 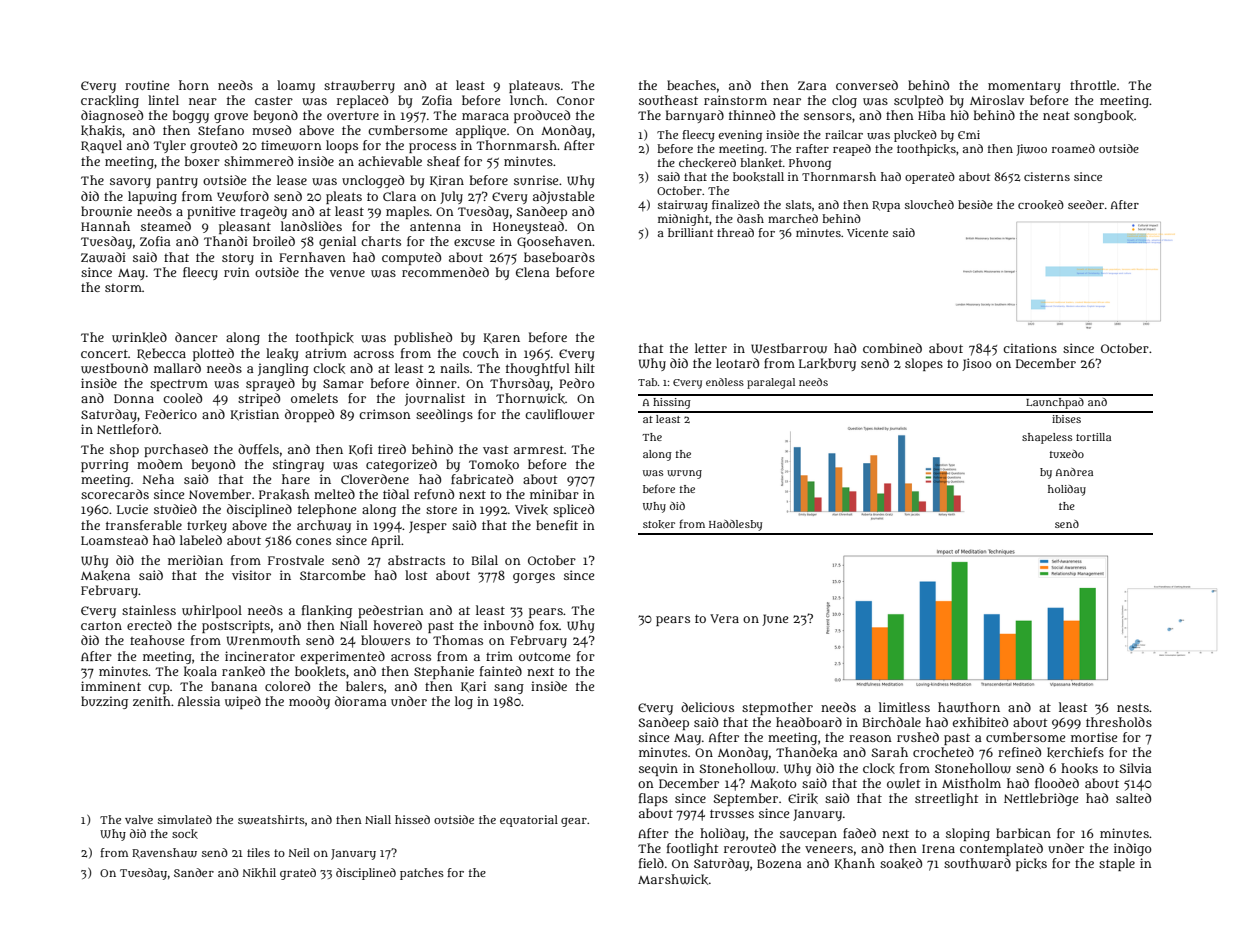 What do you see at coordinates (111, 686) in the page?
I see `imminent` at bounding box center [111, 686].
